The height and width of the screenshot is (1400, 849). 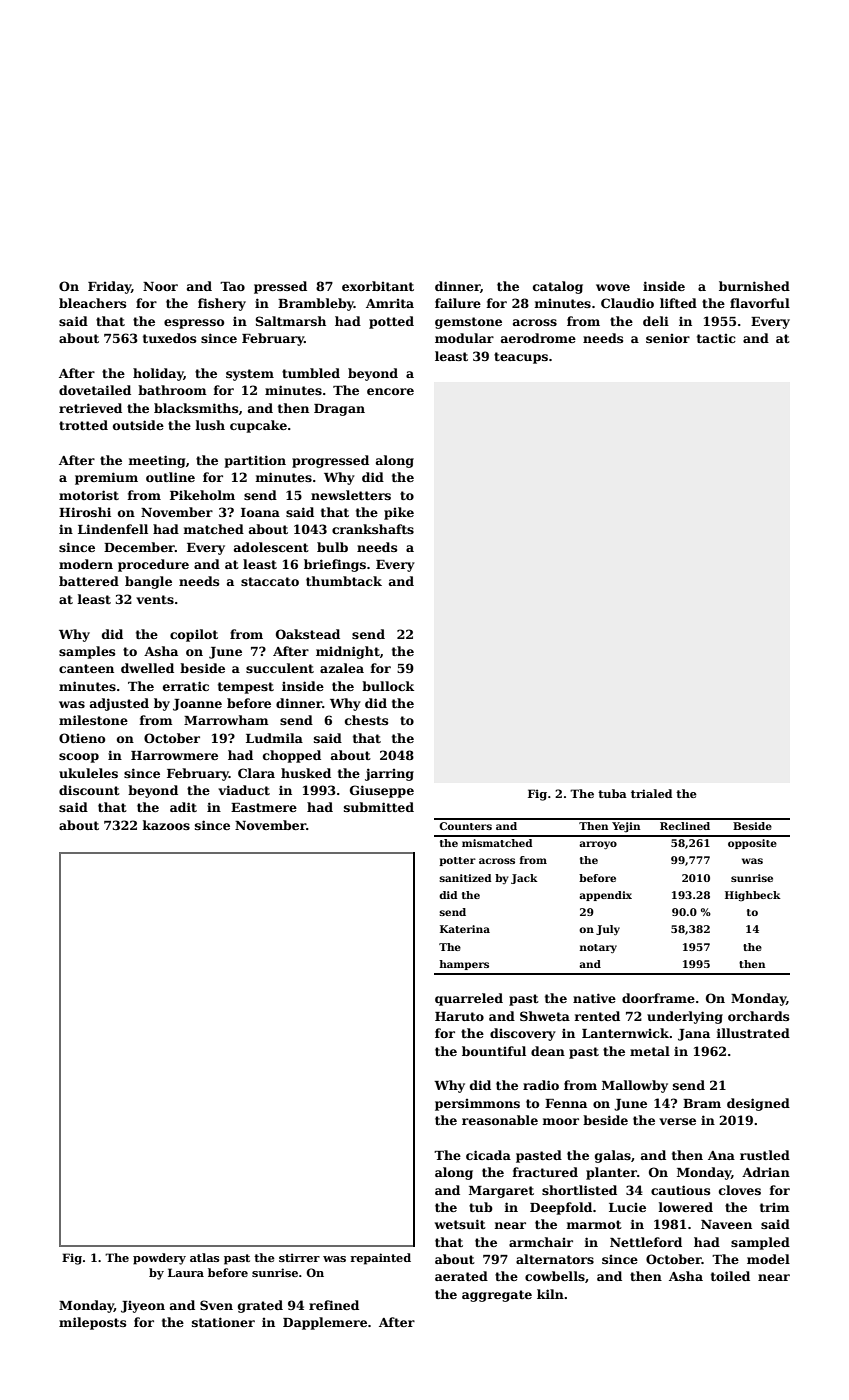 I want to click on battered, so click(x=89, y=581).
